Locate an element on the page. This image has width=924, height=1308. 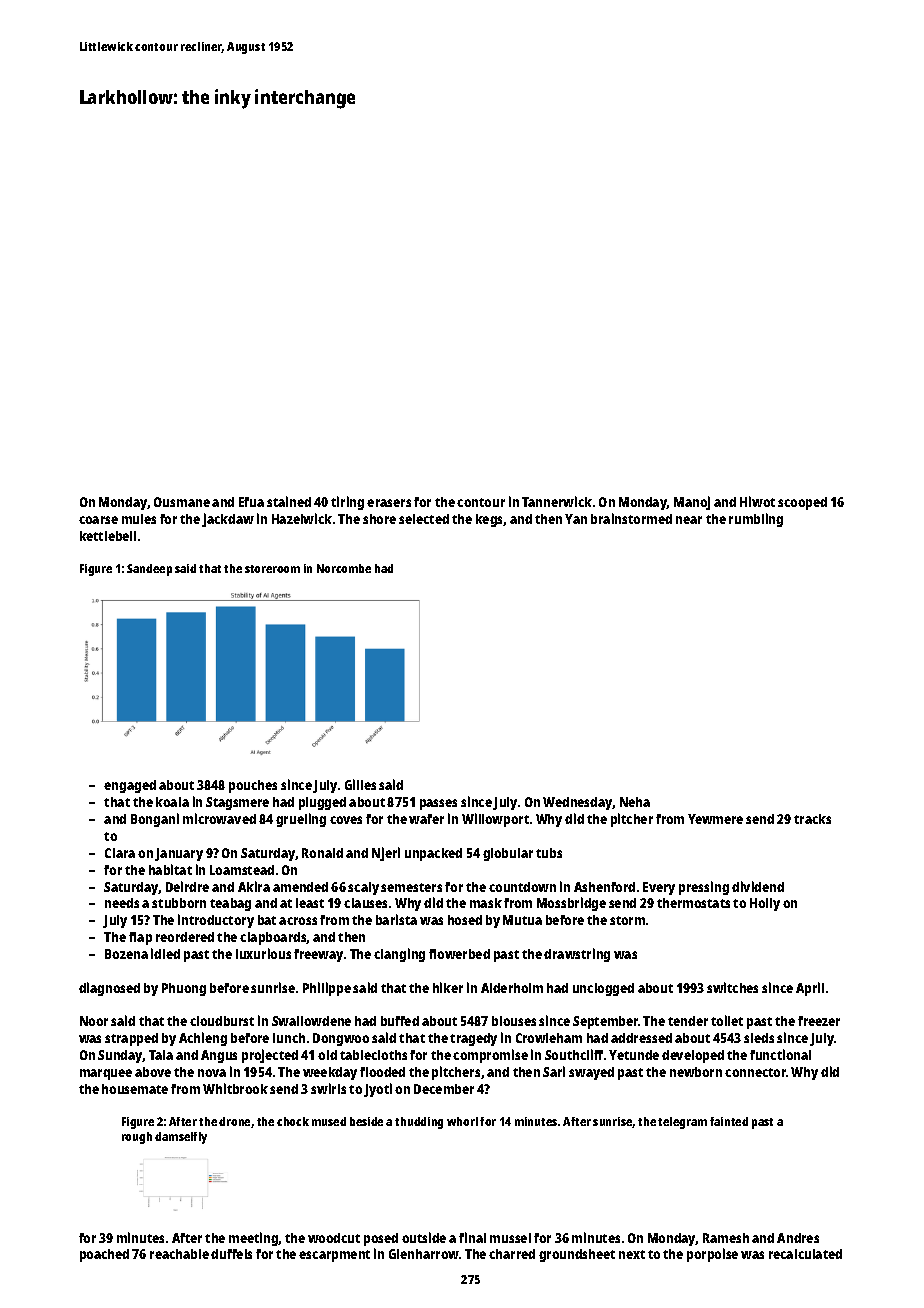
dividend is located at coordinates (758, 886).
